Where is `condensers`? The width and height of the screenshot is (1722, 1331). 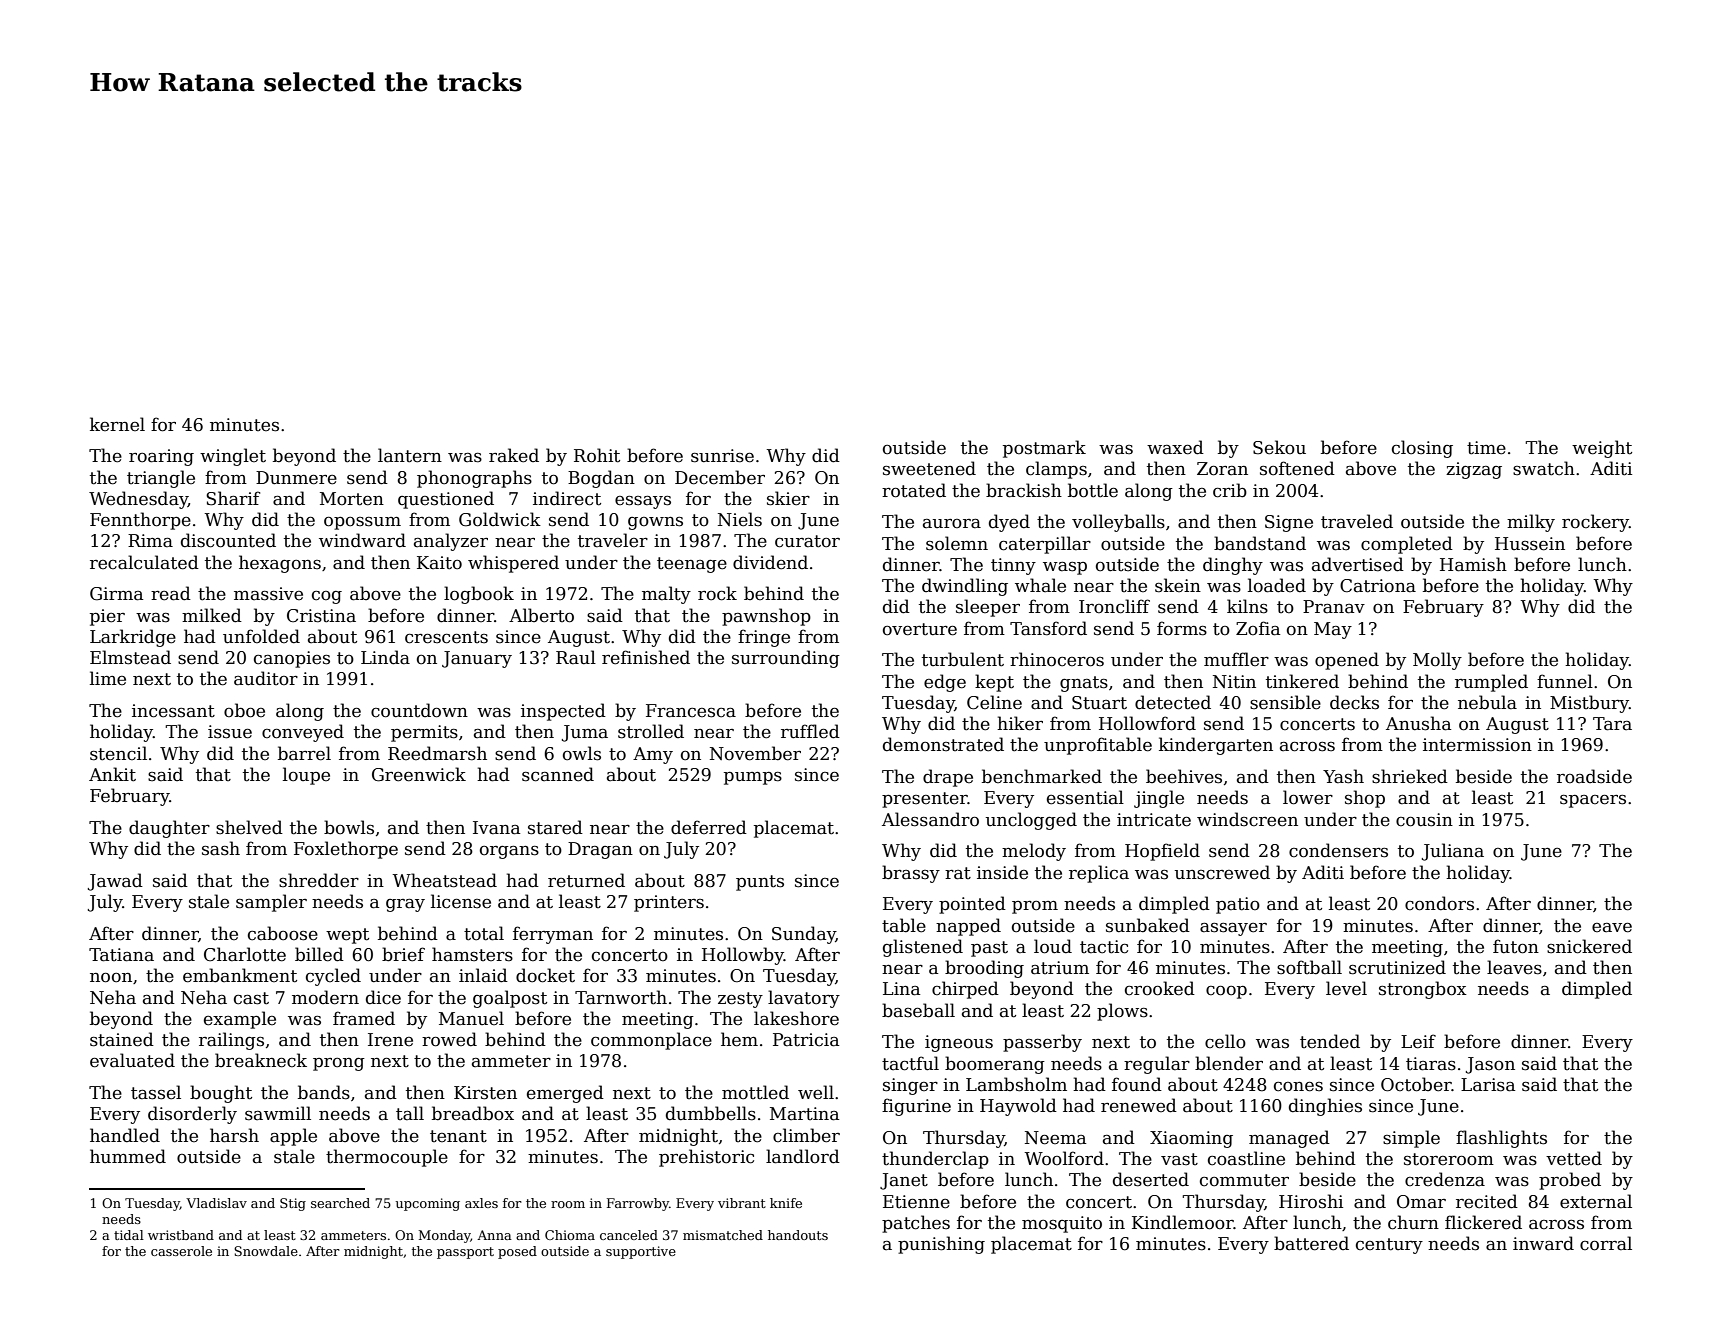 condensers is located at coordinates (1338, 850).
